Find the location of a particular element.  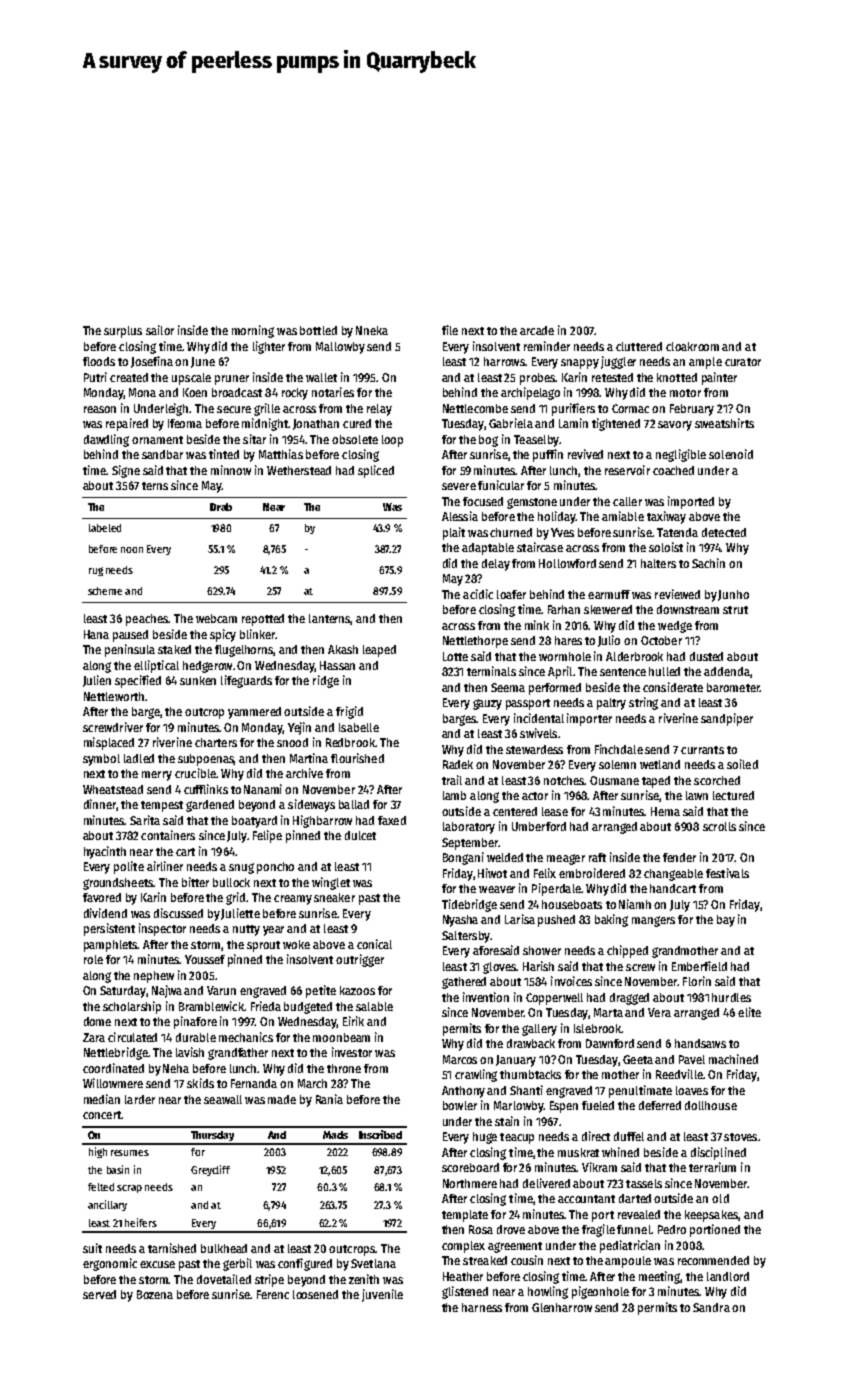

Sandra is located at coordinates (711, 1307).
